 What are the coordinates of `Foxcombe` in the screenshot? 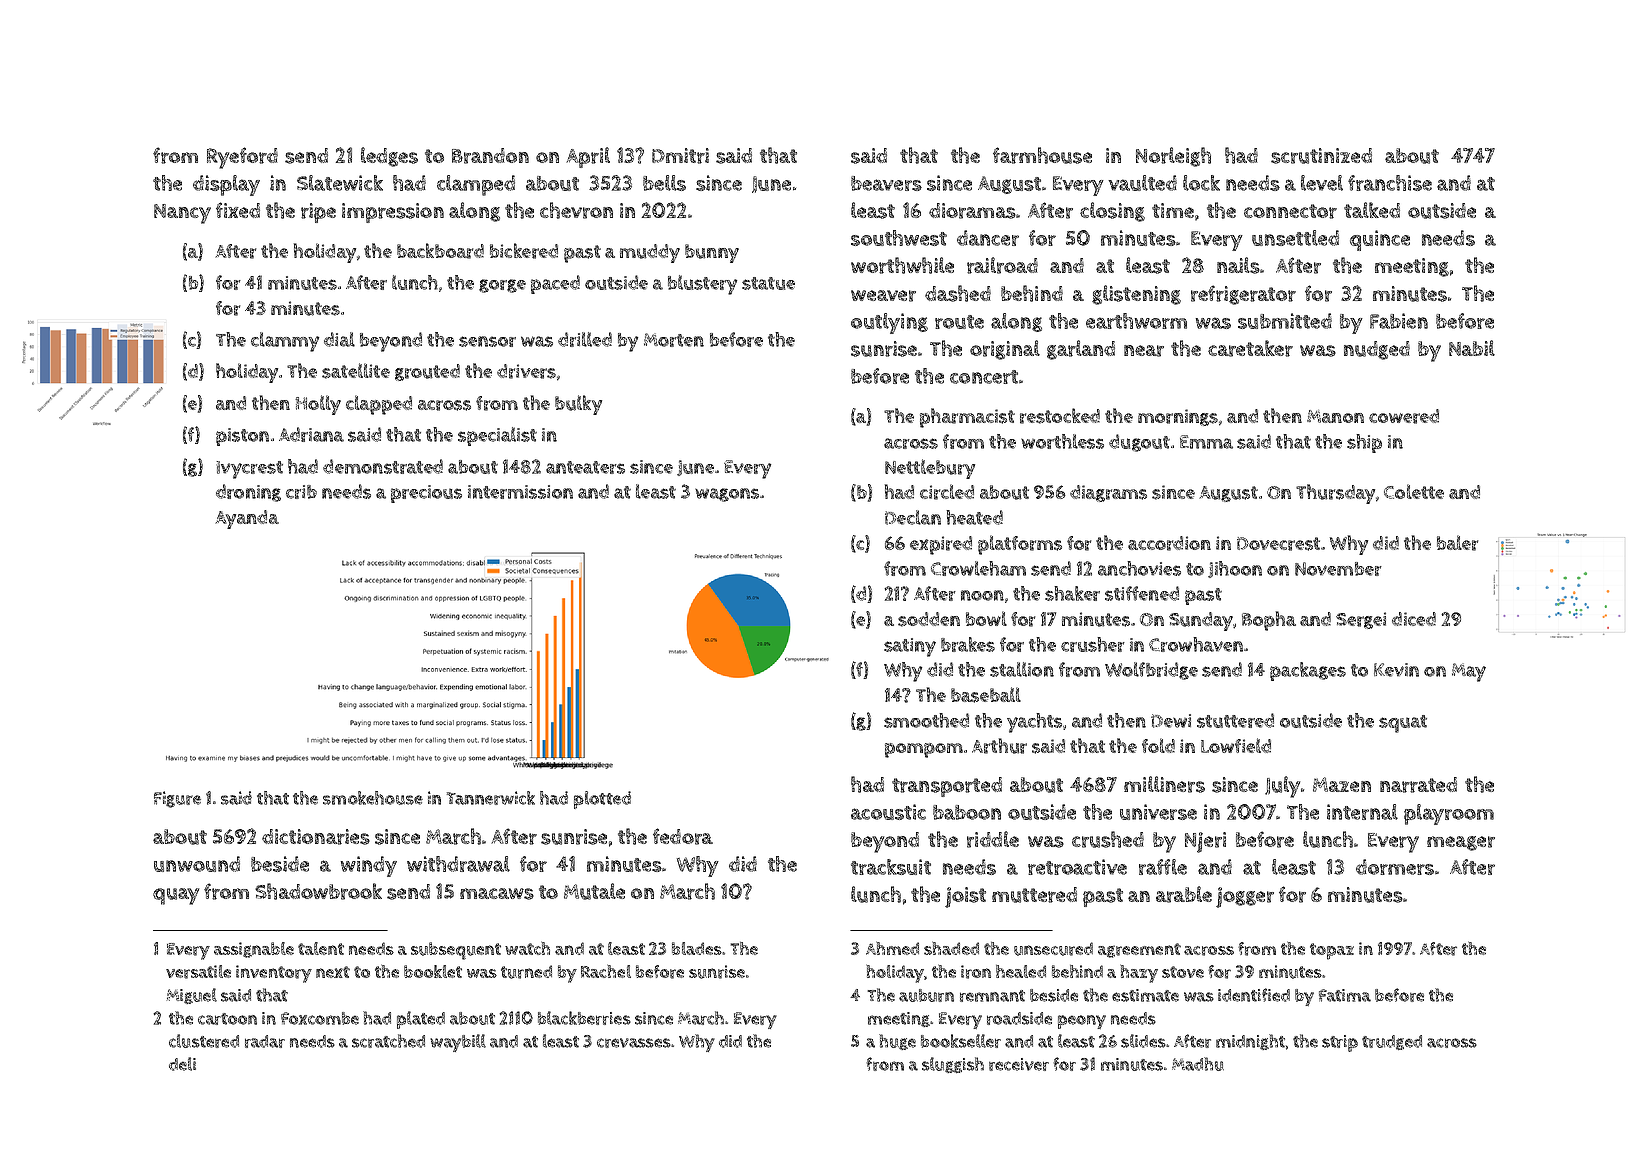 It's located at (320, 1018).
